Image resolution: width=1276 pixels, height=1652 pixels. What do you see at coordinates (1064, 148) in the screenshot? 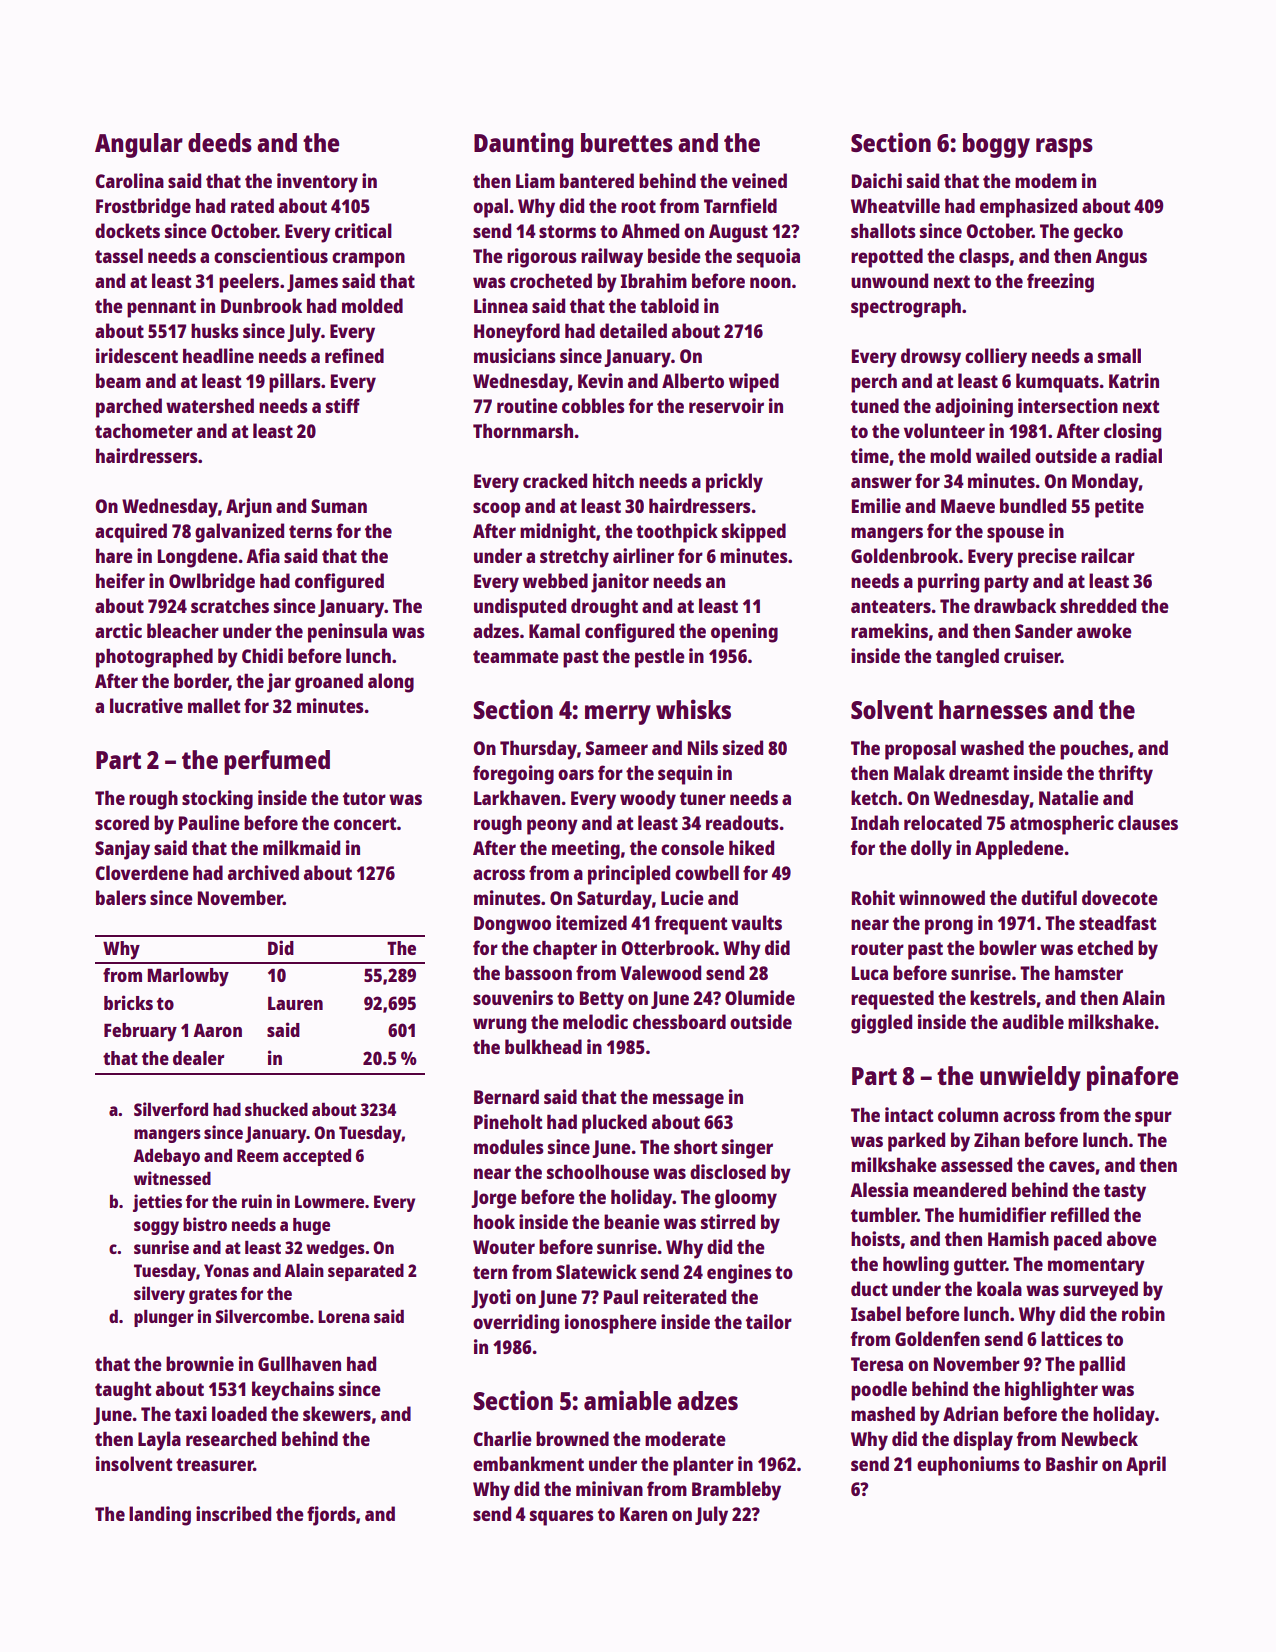
I see `rasps` at bounding box center [1064, 148].
